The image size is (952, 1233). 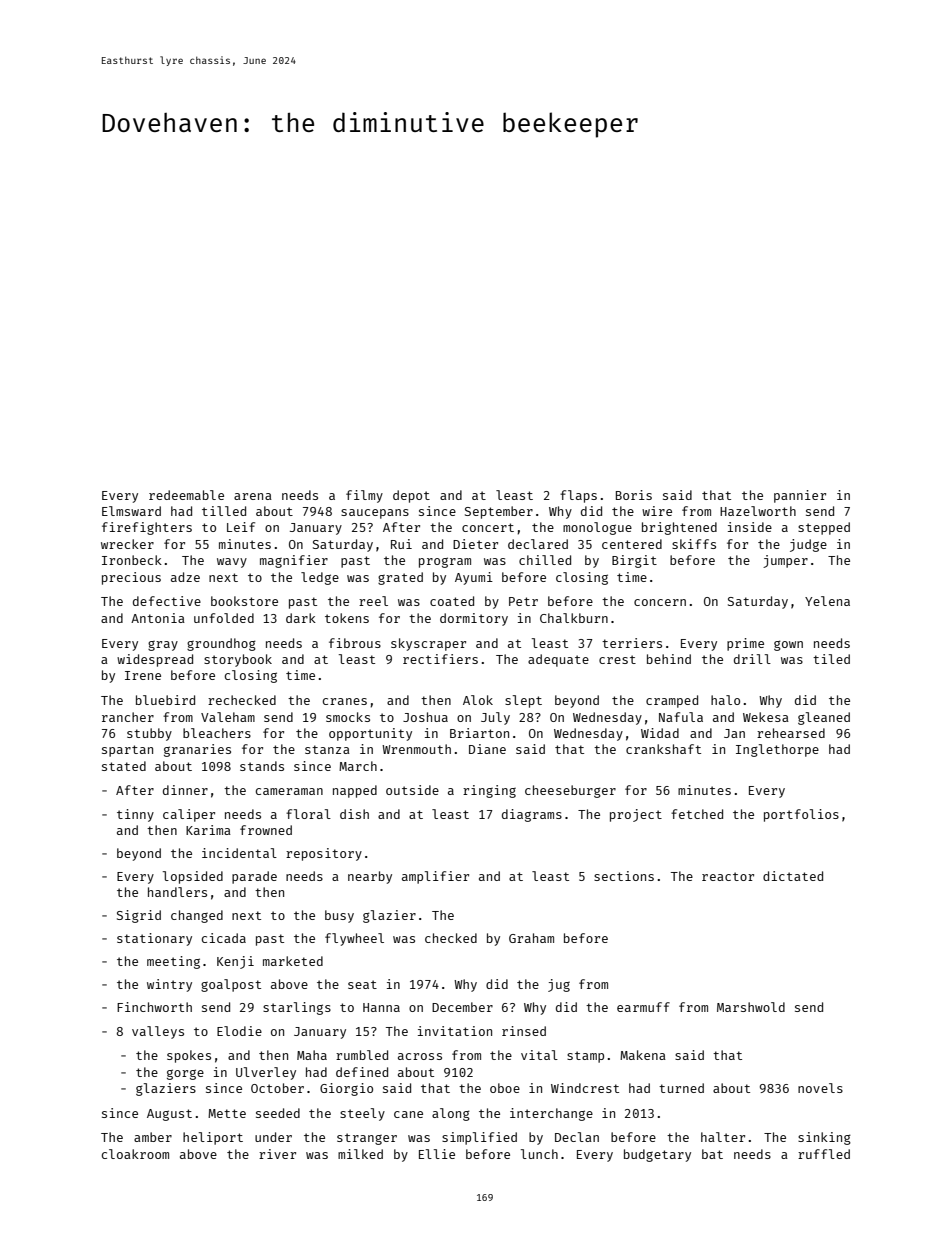 What do you see at coordinates (228, 717) in the screenshot?
I see `Valeham` at bounding box center [228, 717].
